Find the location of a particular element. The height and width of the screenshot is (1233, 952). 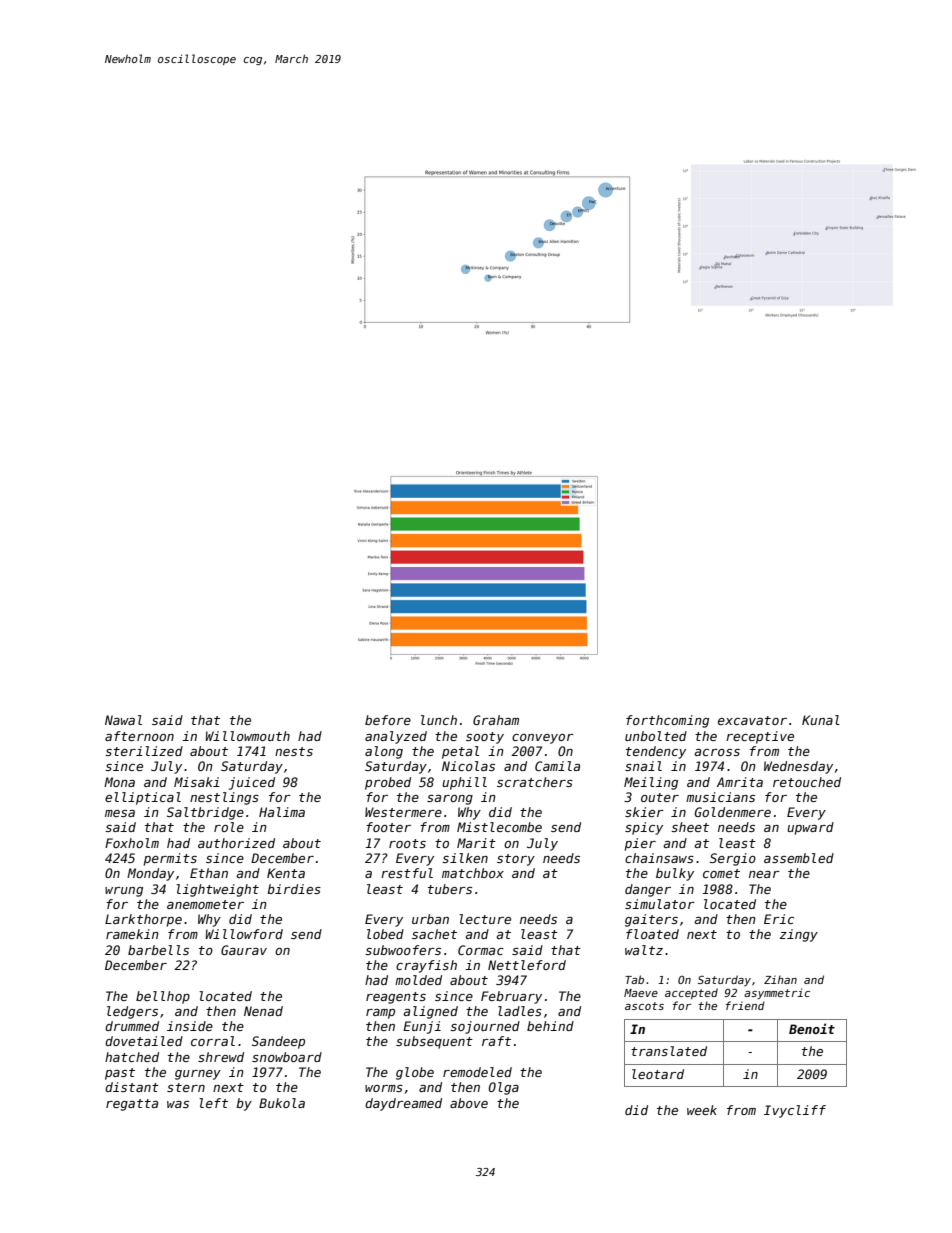

lecture is located at coordinates (485, 919).
